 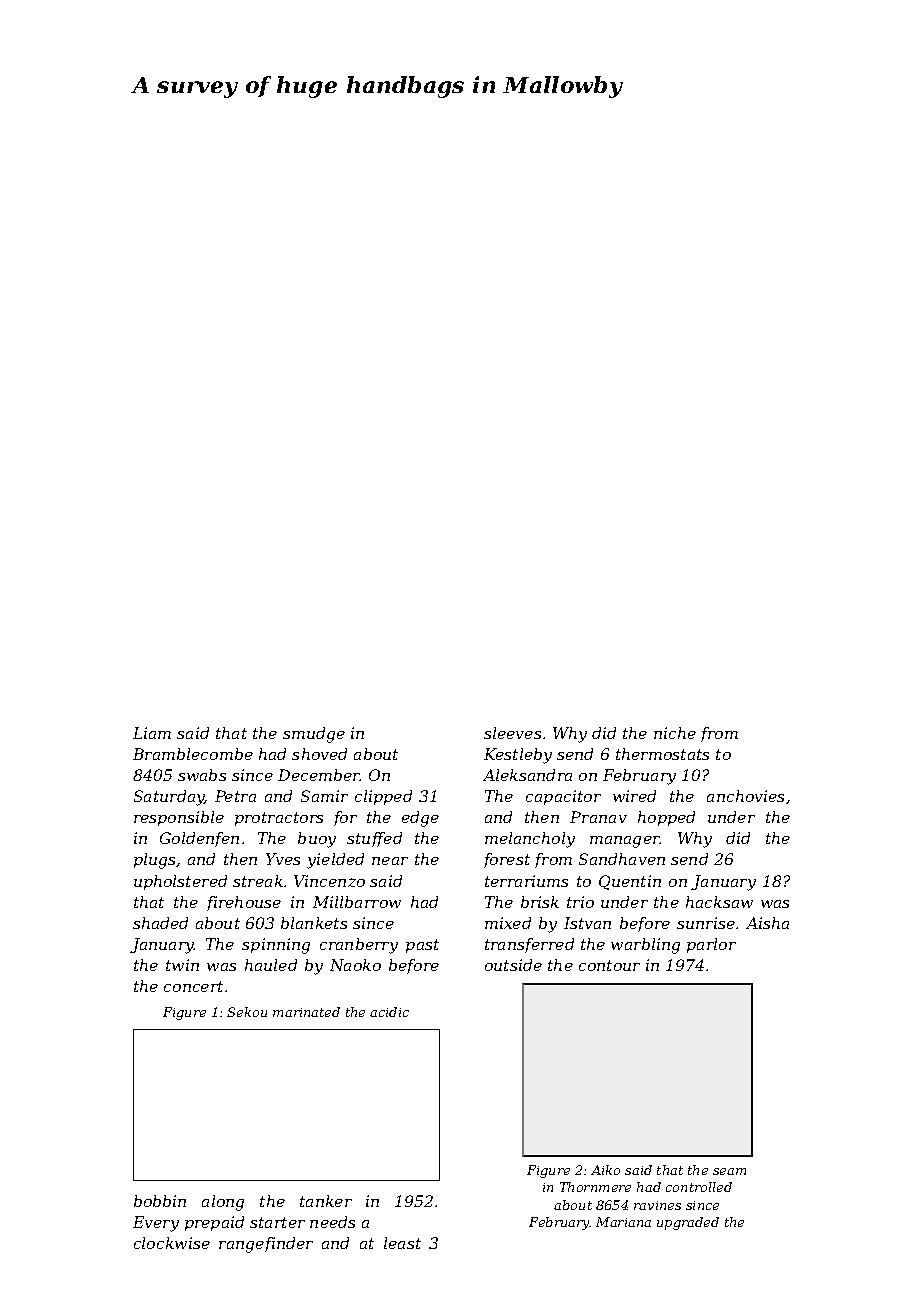 I want to click on Liam, so click(x=152, y=733).
